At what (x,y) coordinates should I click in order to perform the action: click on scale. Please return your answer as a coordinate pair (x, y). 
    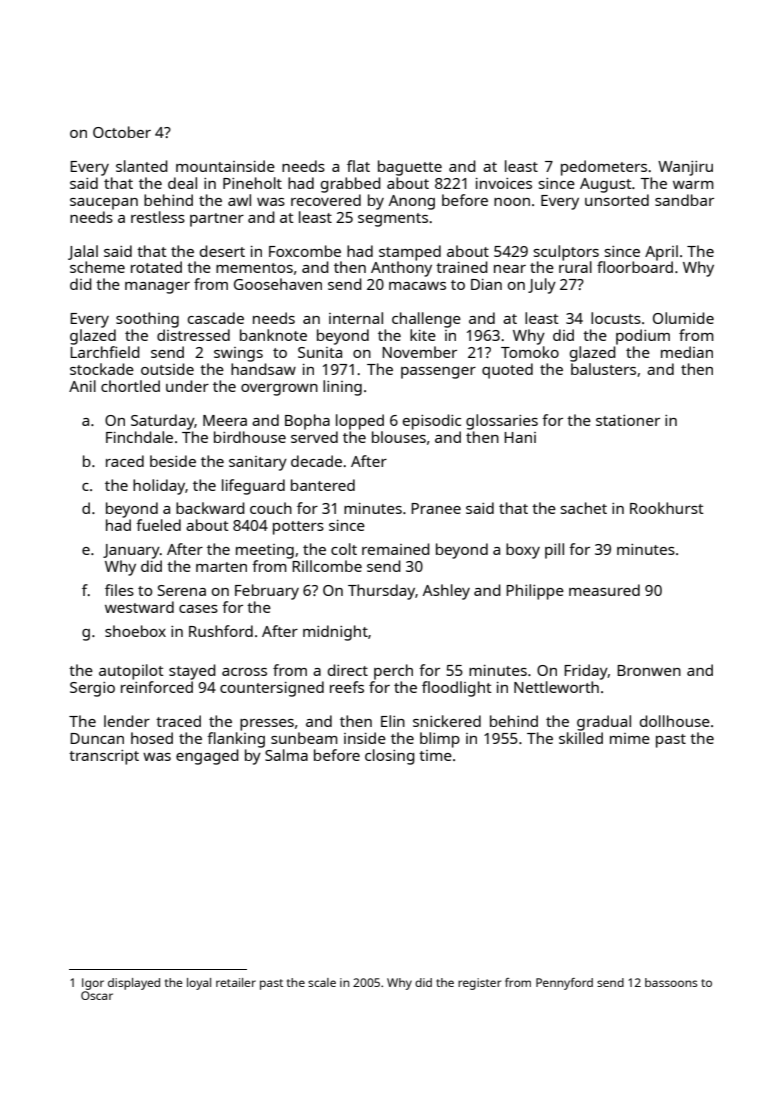
    Looking at the image, I should click on (322, 982).
